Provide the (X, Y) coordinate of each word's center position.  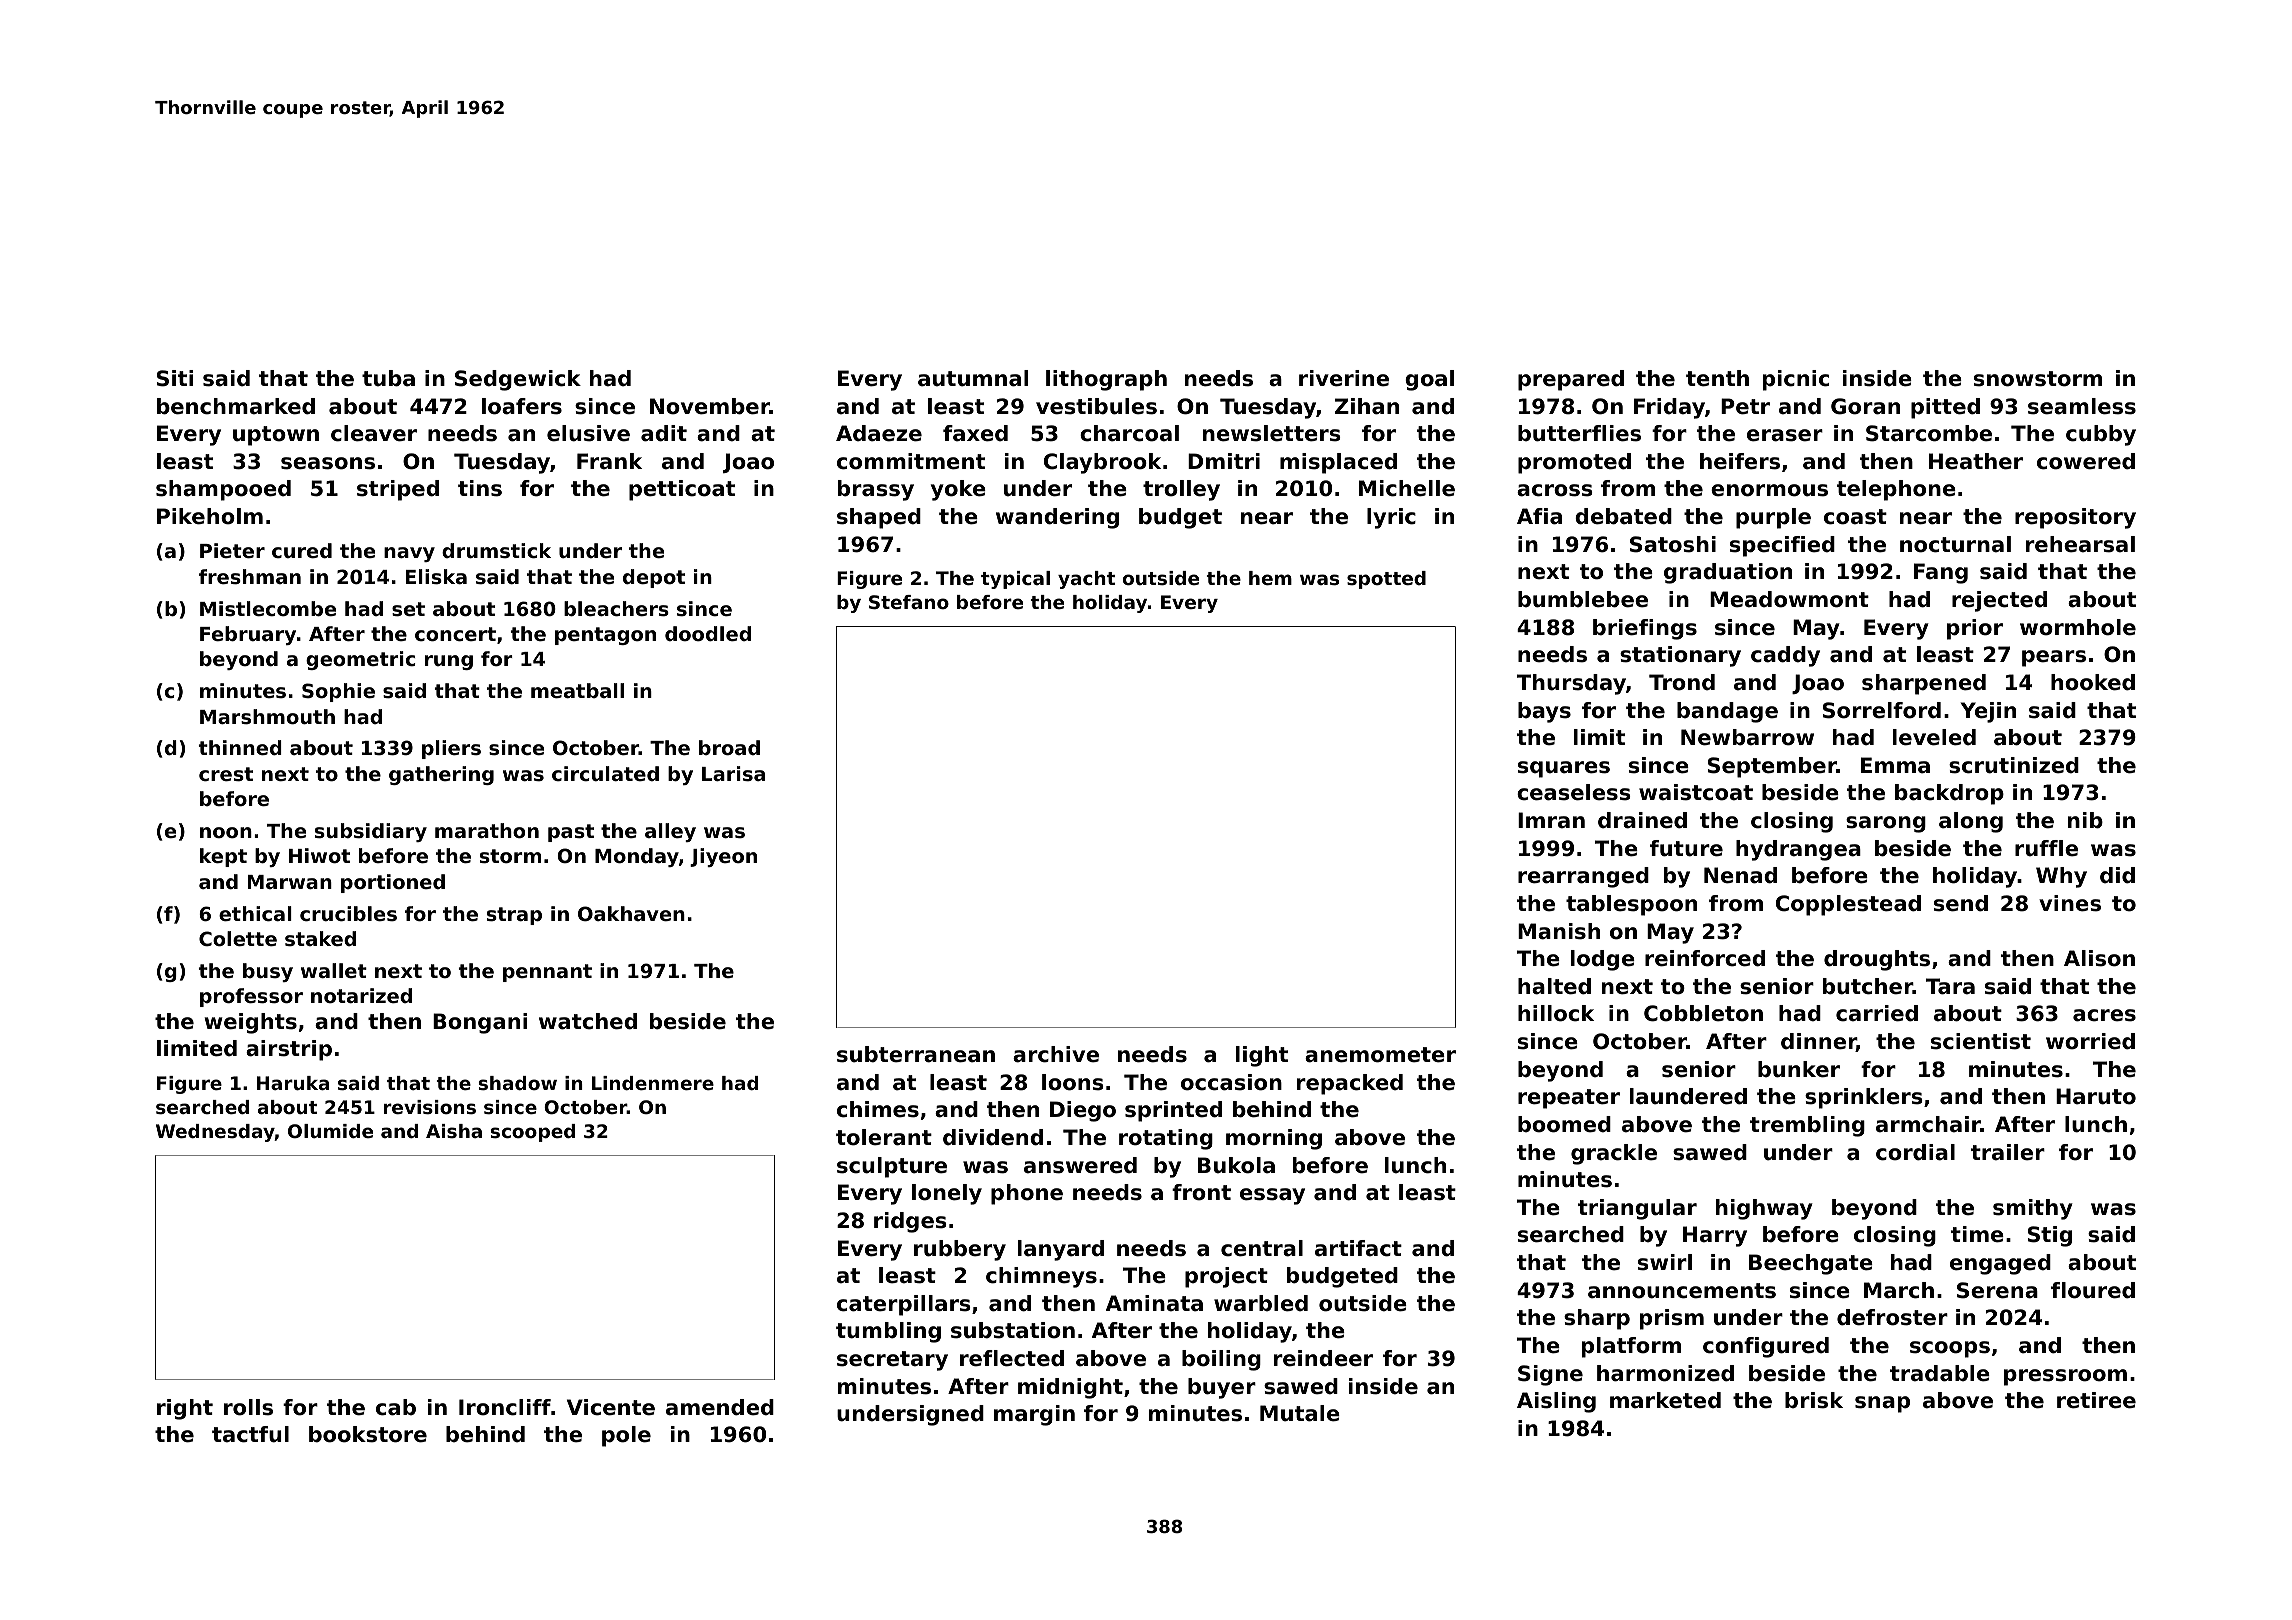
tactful (250, 1434)
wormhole (2078, 627)
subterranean (916, 1054)
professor (251, 997)
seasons (328, 463)
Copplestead (1848, 905)
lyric (1391, 518)
